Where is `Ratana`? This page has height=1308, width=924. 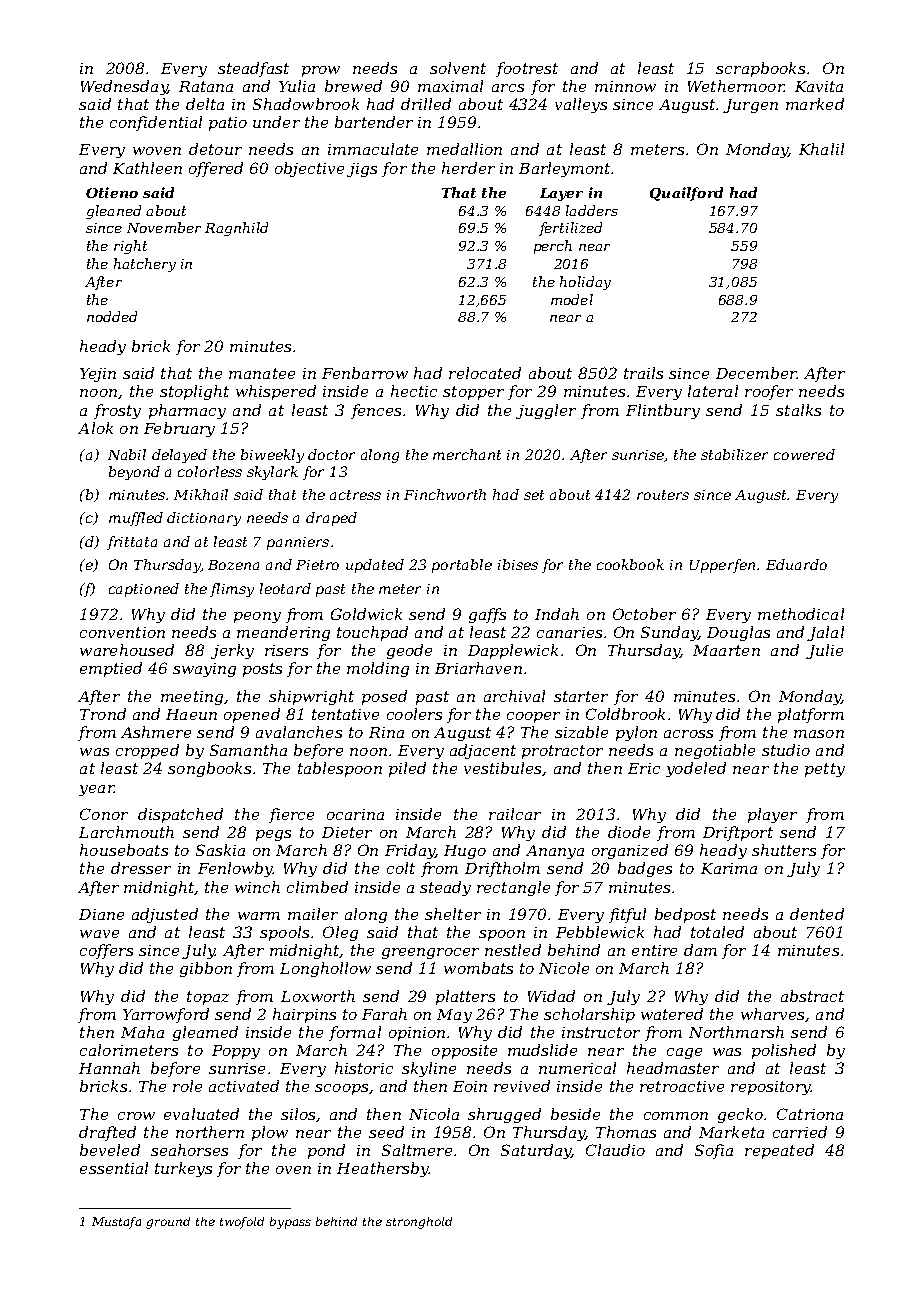
Ratana is located at coordinates (206, 86).
